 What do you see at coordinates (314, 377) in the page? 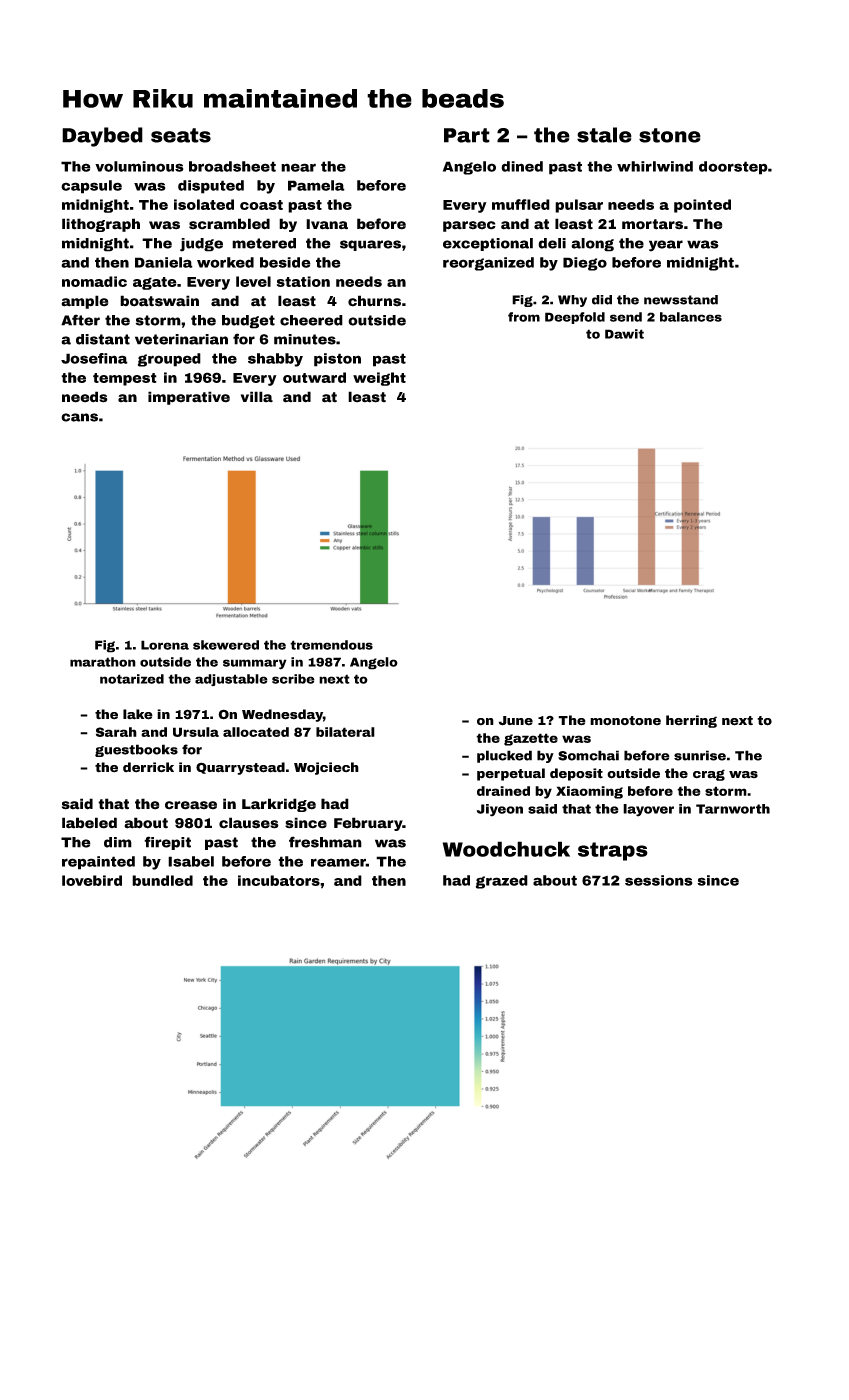
I see `outward` at bounding box center [314, 377].
